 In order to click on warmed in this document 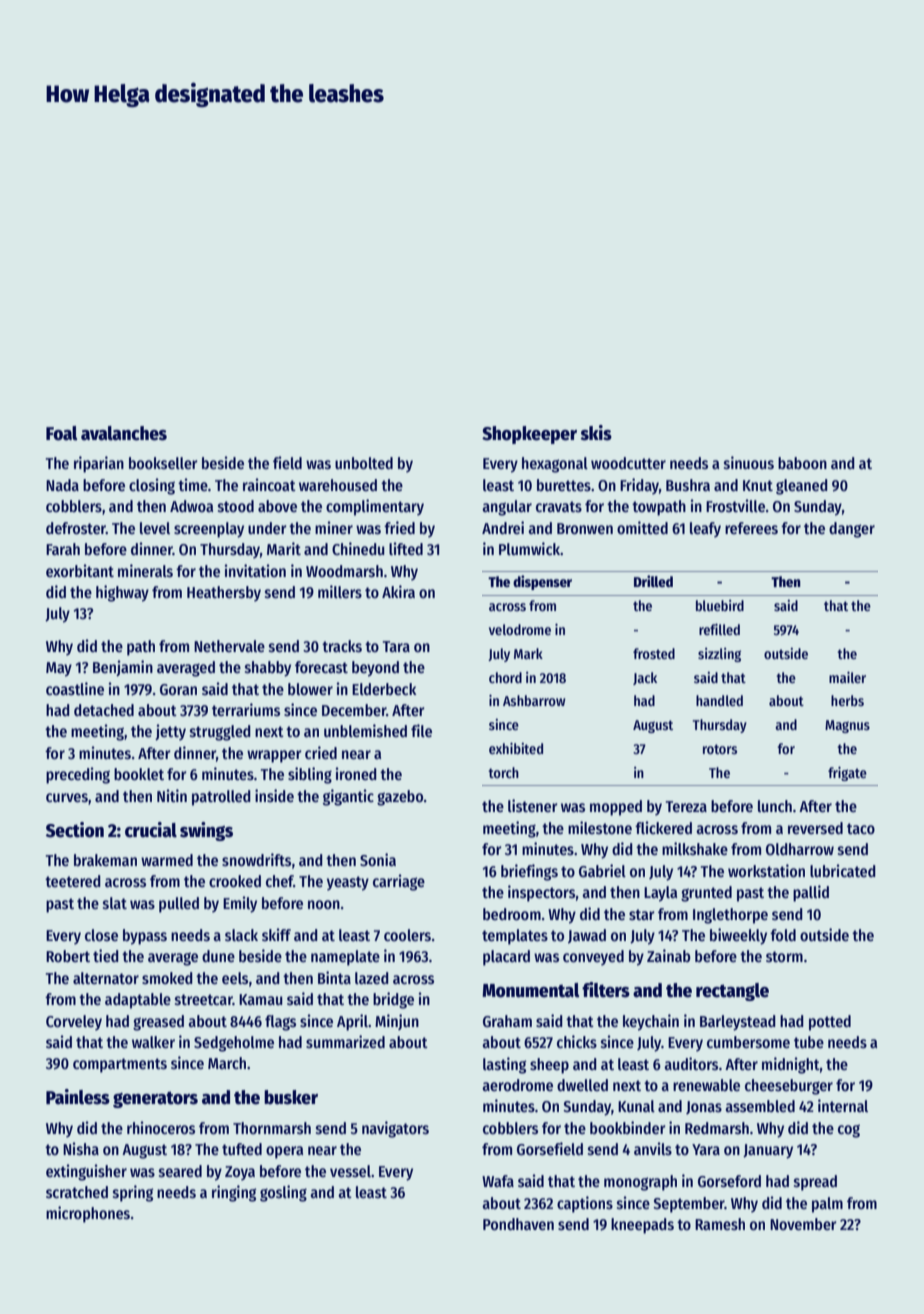, I will do `click(167, 860)`.
